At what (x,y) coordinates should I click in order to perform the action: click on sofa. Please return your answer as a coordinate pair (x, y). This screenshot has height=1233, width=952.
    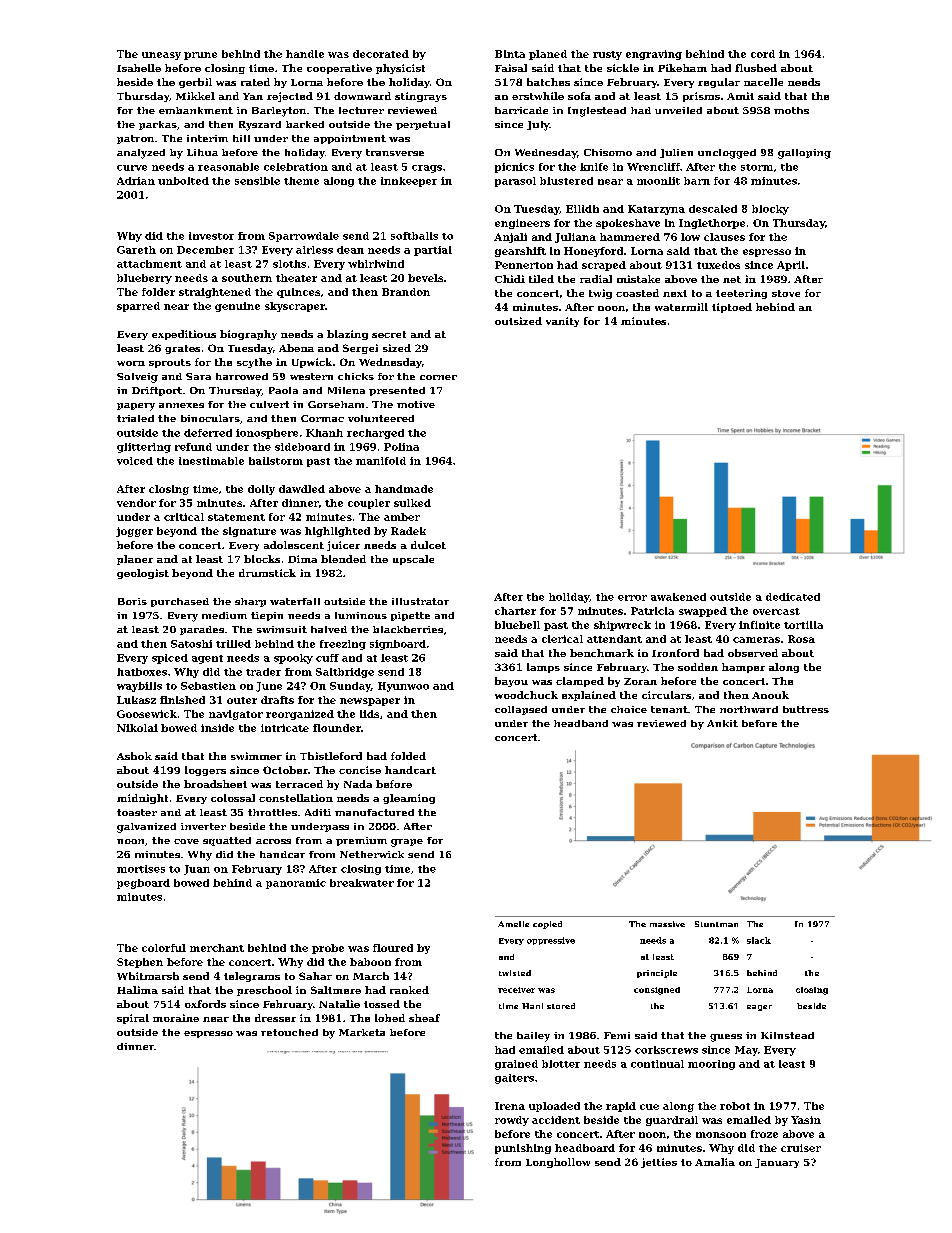
    Looking at the image, I should click on (579, 96).
